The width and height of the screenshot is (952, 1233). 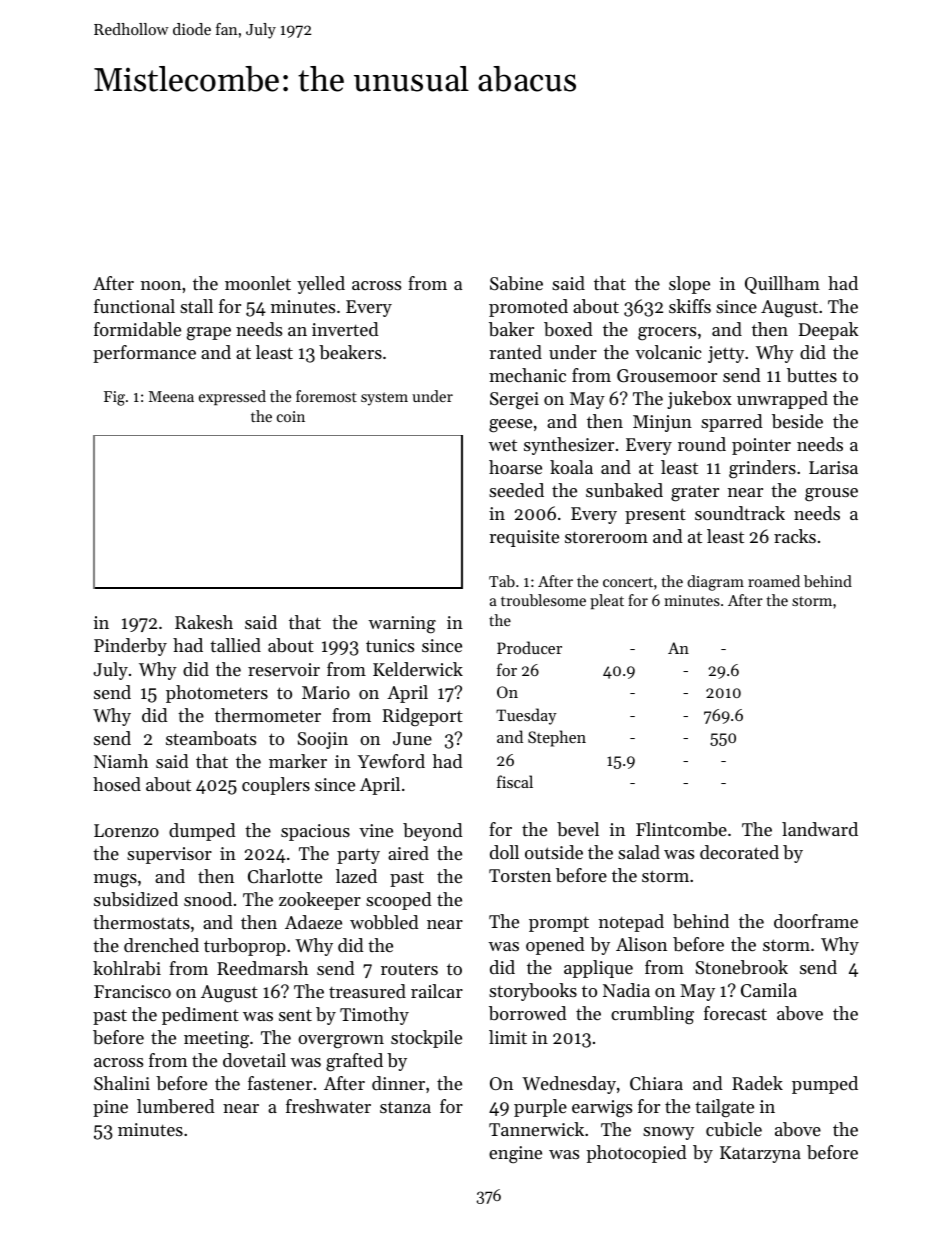 I want to click on Pinderby, so click(x=130, y=647).
